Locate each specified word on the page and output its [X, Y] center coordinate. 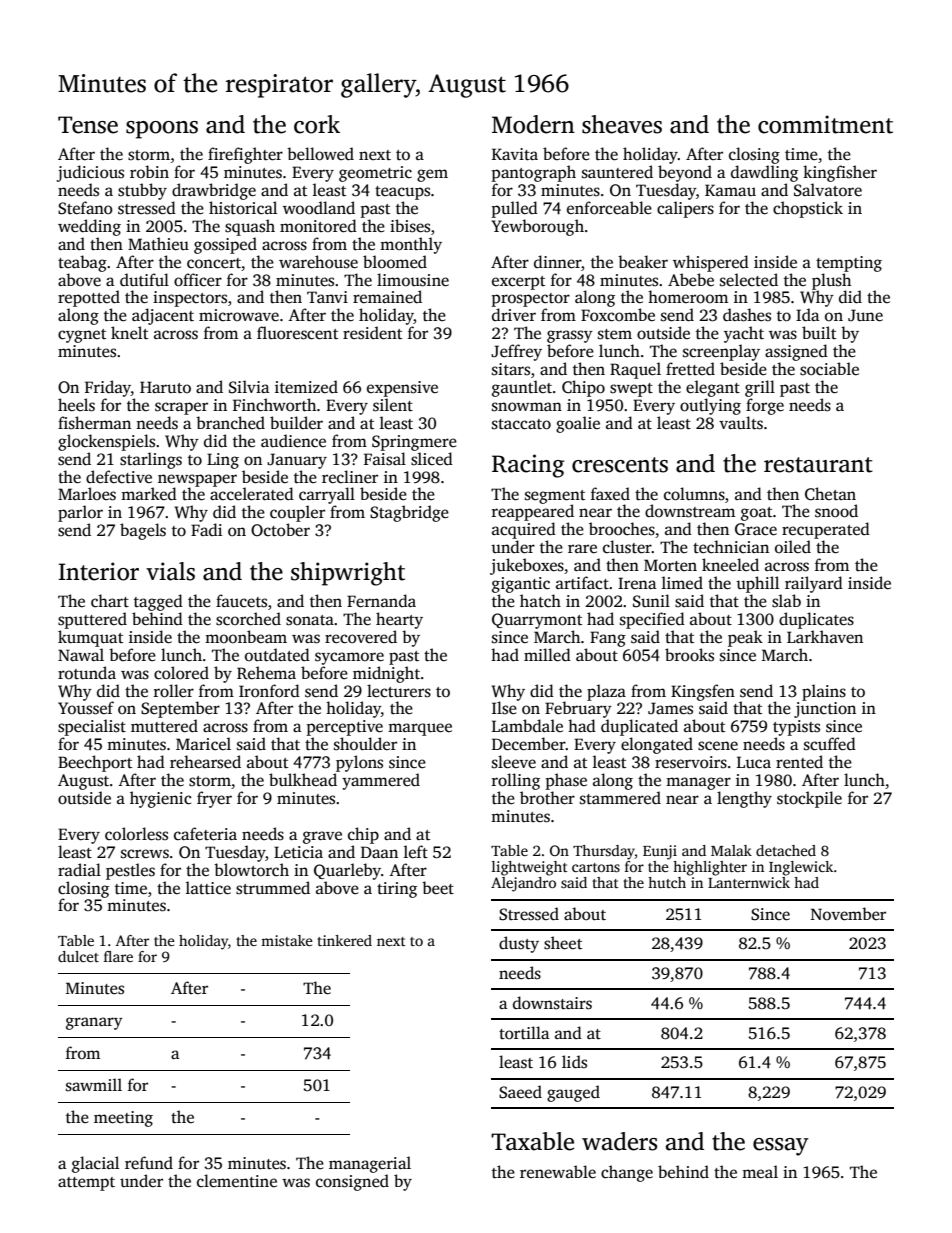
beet [438, 888]
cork [317, 124]
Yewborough [537, 227]
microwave [239, 315]
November [848, 914]
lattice [208, 888]
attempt [86, 1184]
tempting [849, 264]
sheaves [622, 124]
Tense [88, 125]
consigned [352, 1182]
